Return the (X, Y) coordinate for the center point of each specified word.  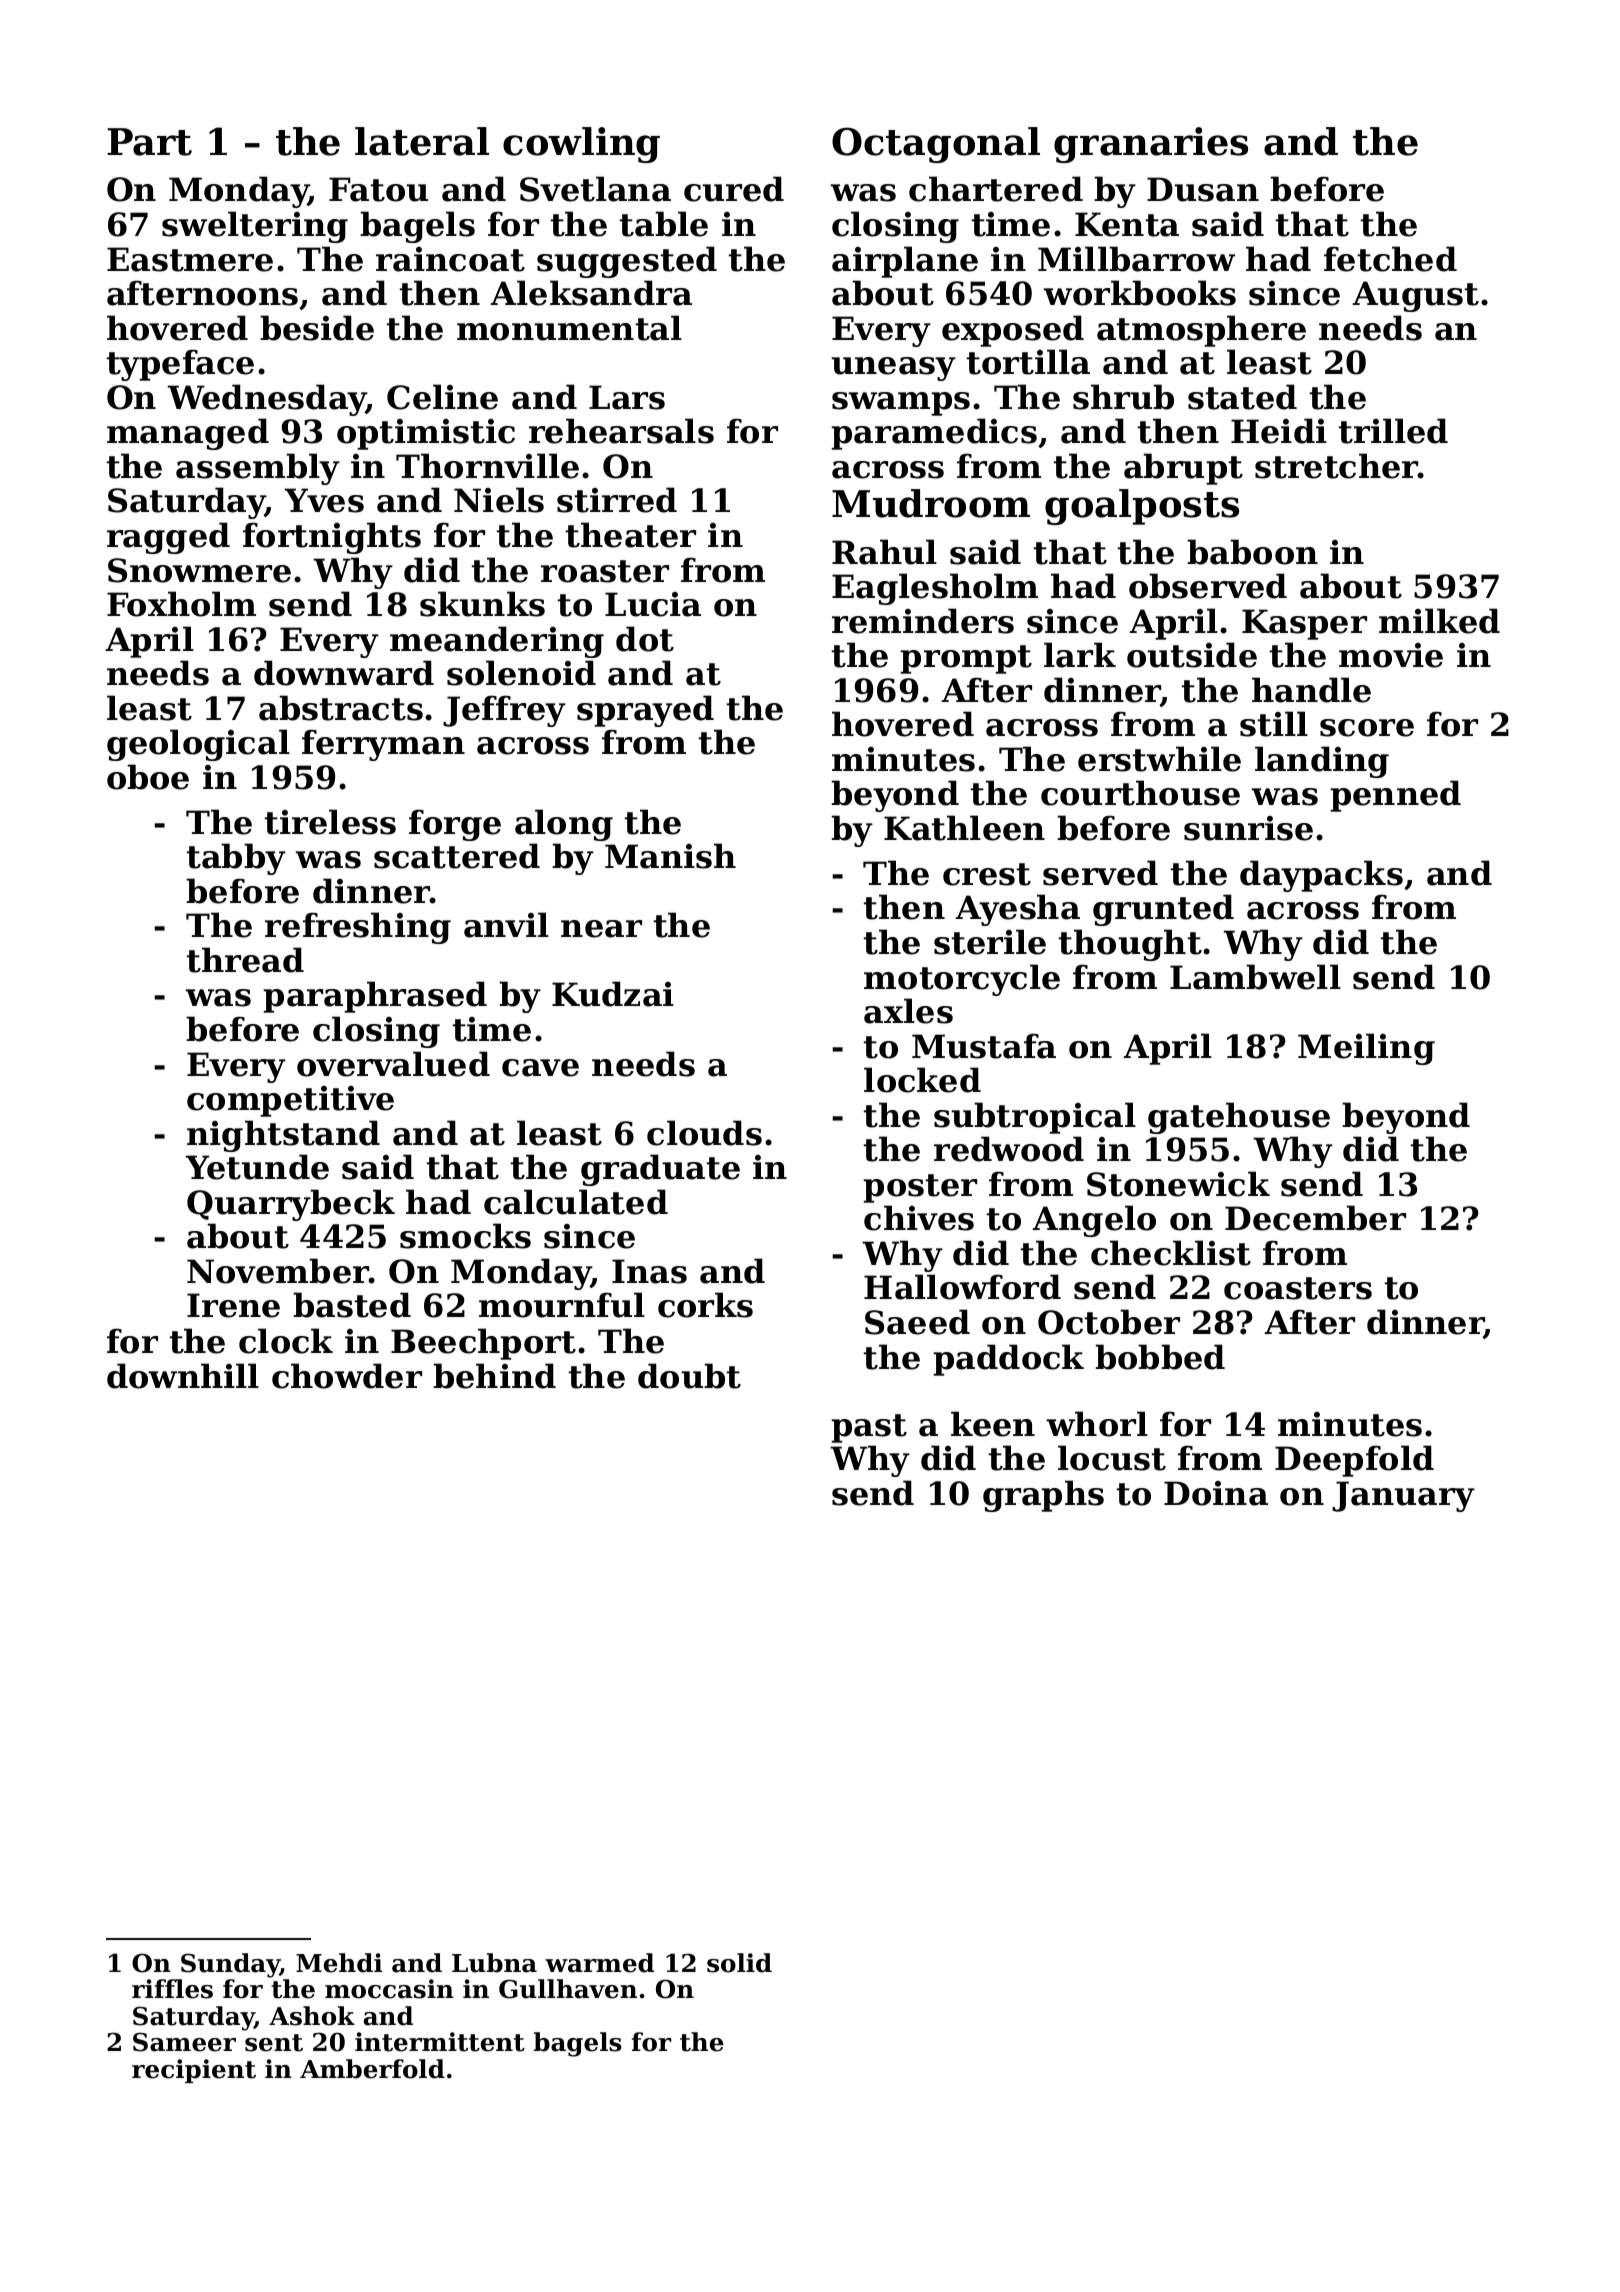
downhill (183, 1376)
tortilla (1028, 362)
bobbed (1160, 1357)
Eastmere (190, 259)
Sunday (230, 1965)
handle (1311, 690)
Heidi (1279, 431)
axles (908, 1011)
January (1403, 1496)
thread (245, 960)
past (869, 1428)
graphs (1043, 1496)
